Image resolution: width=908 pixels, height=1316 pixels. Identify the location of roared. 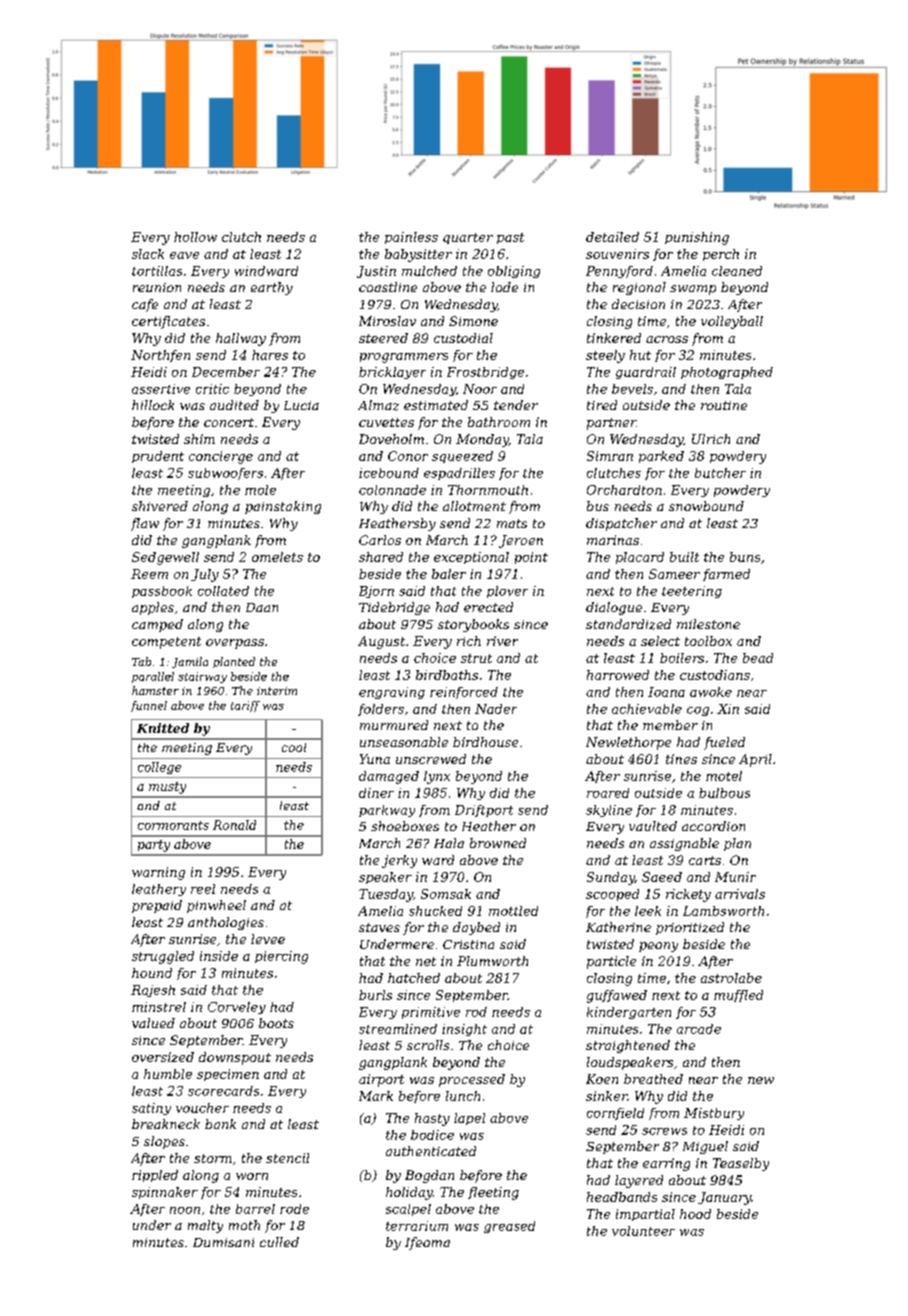
(608, 793).
